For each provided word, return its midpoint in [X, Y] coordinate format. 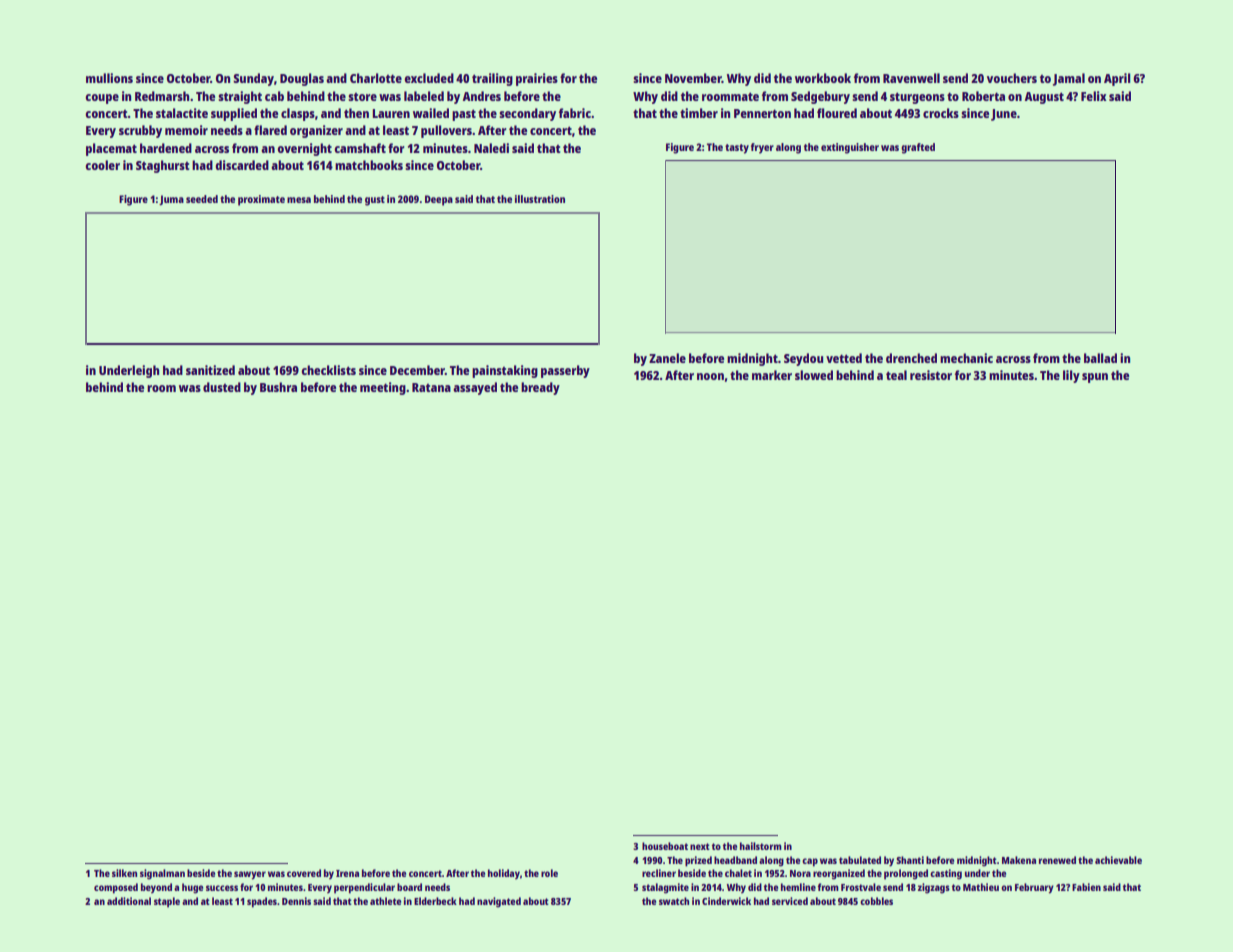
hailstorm [761, 846]
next [700, 846]
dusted [222, 387]
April [1117, 79]
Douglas [302, 79]
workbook [823, 78]
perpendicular [364, 888]
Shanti [910, 860]
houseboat [665, 846]
